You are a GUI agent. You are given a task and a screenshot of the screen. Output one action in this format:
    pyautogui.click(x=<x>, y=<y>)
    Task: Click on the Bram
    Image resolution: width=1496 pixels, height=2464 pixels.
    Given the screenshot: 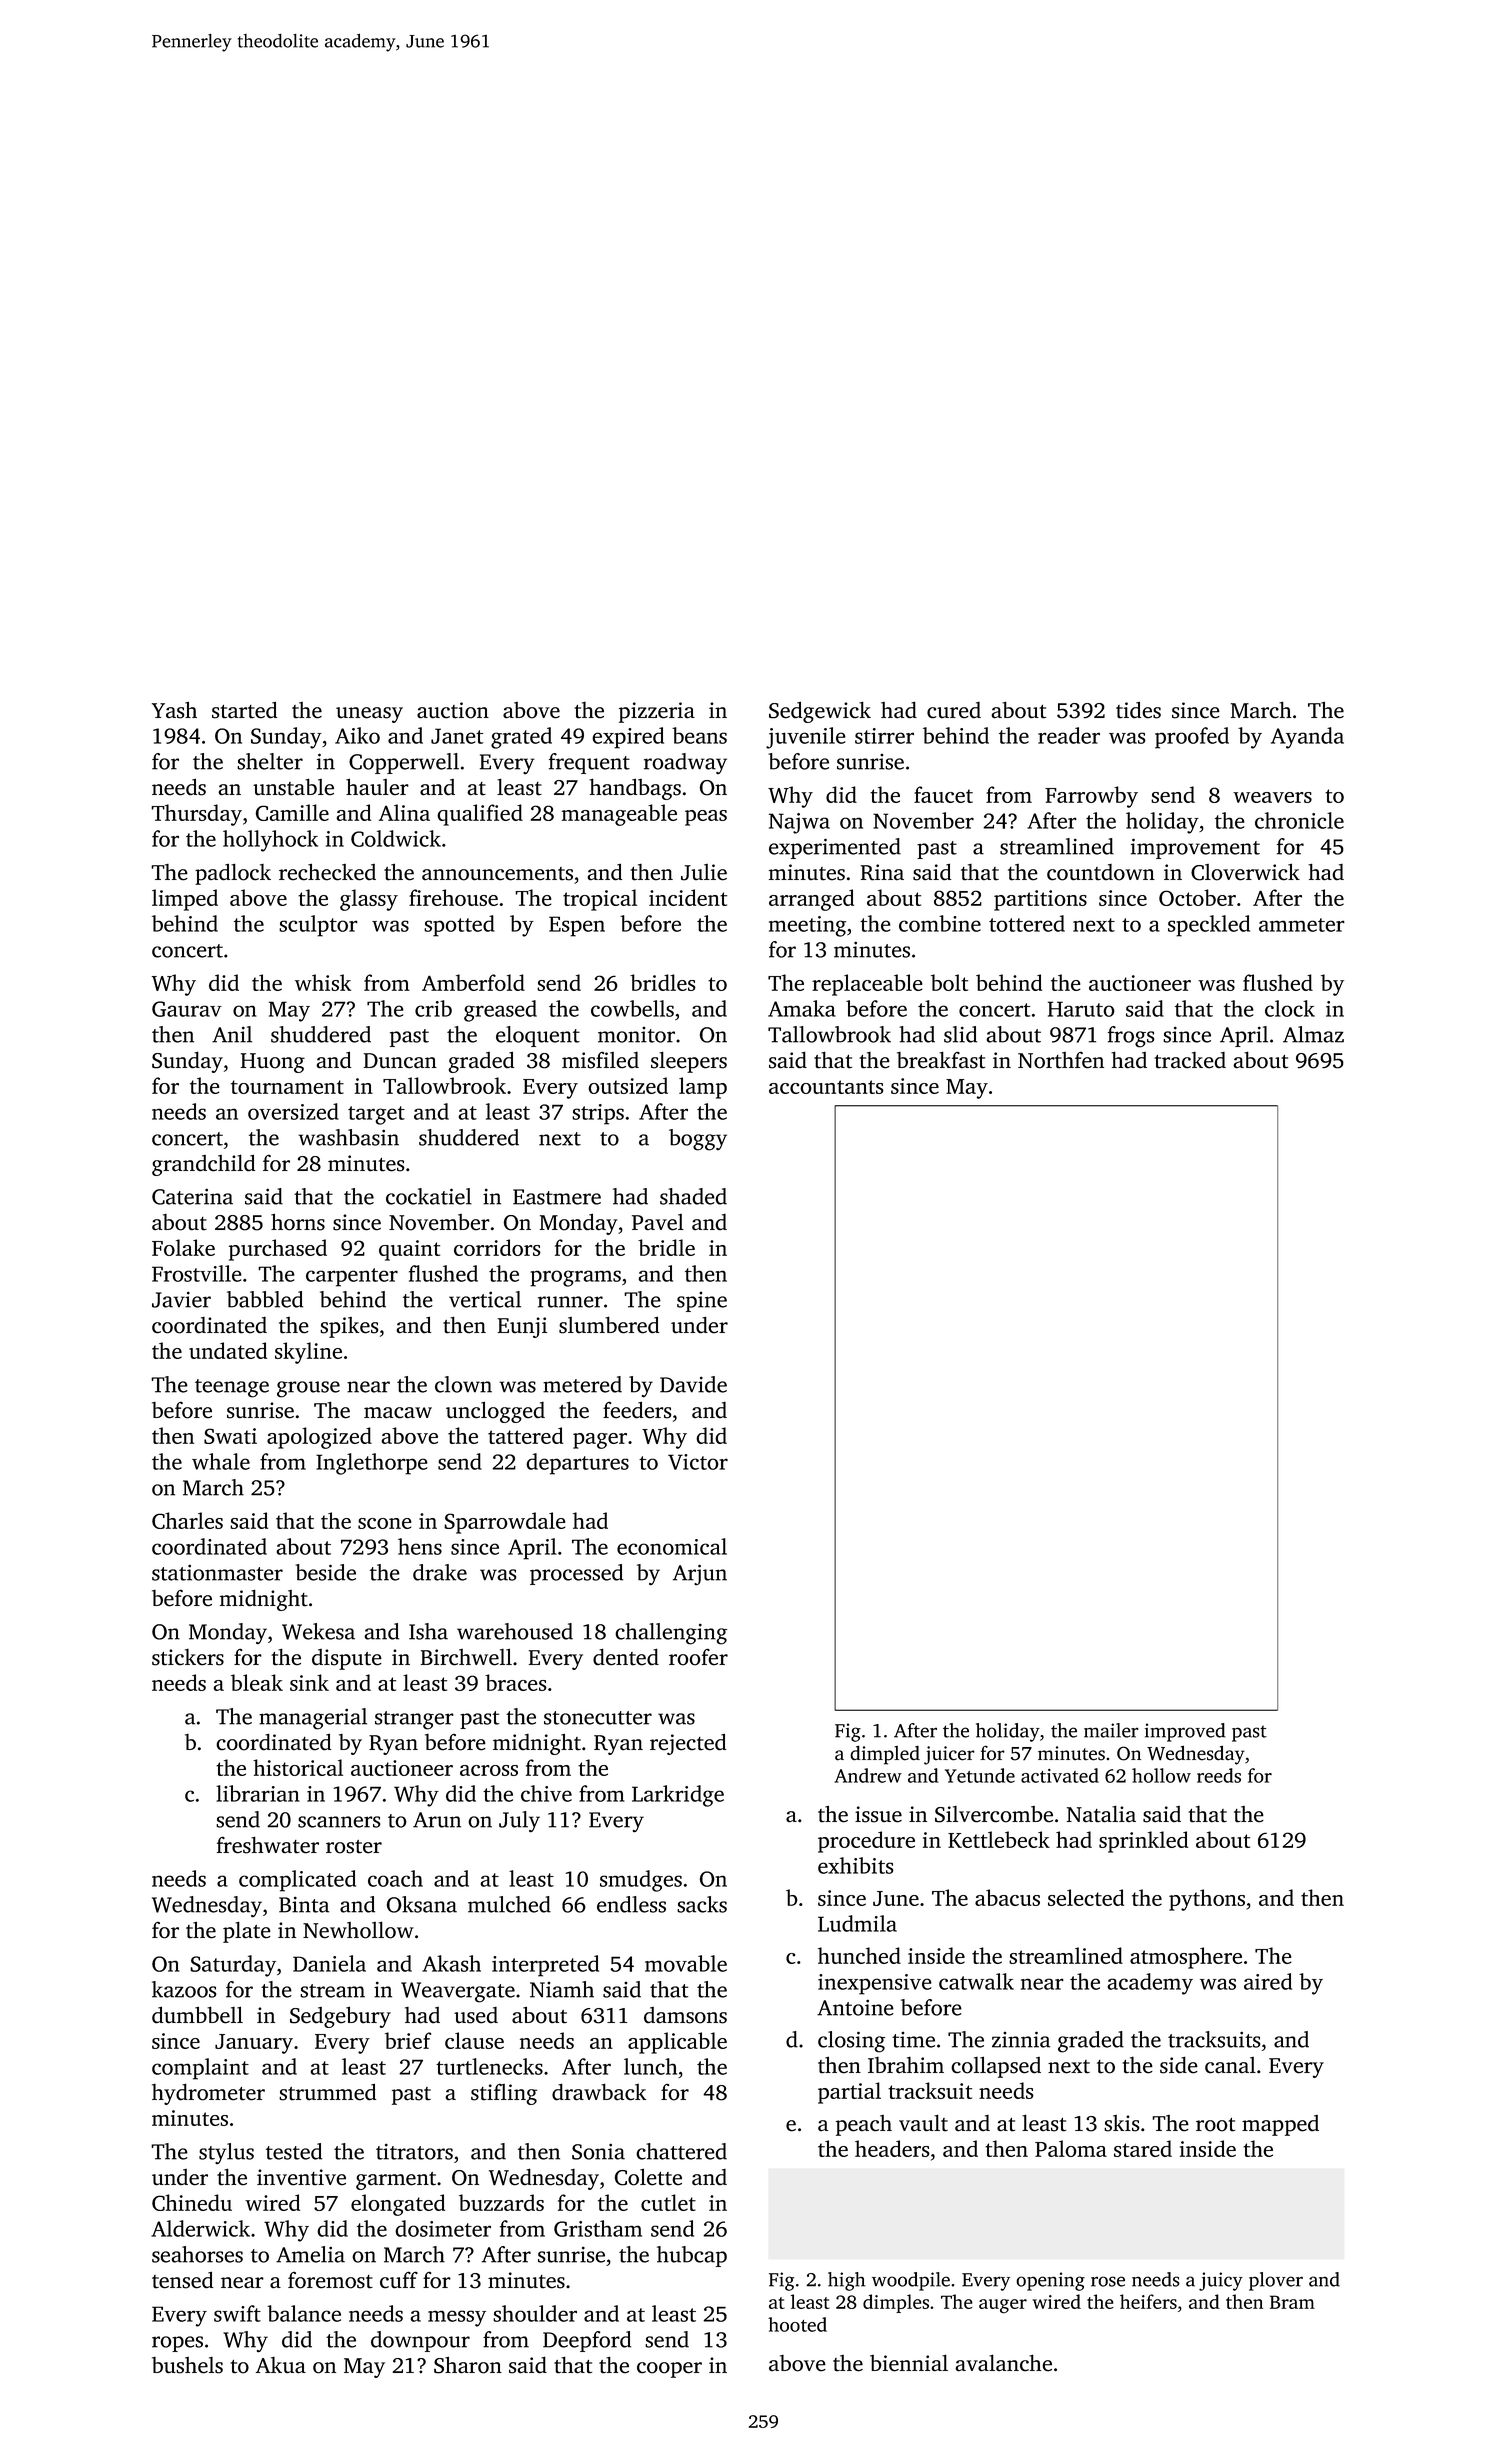 What is the action you would take?
    pyautogui.click(x=1292, y=2302)
